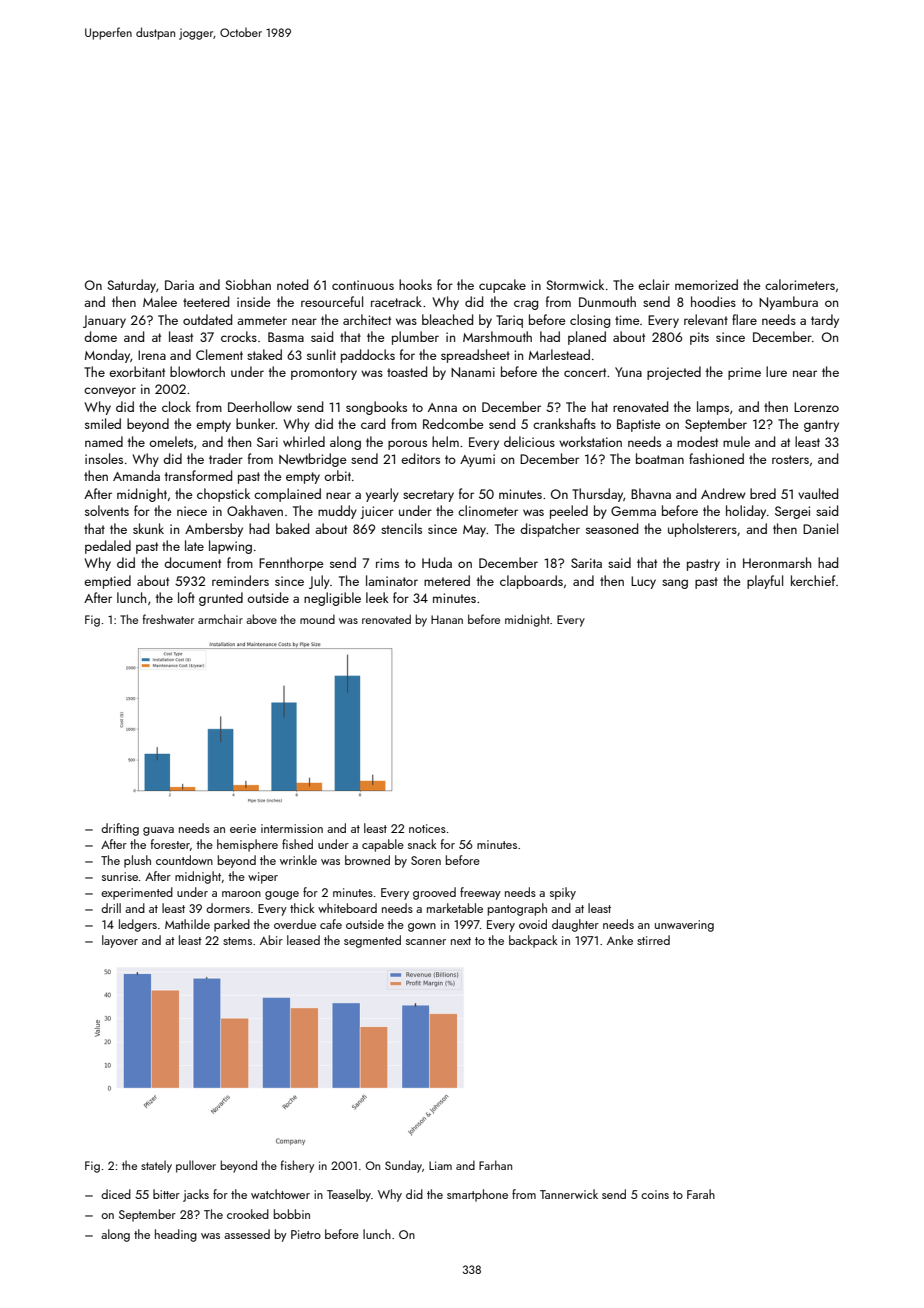 This screenshot has width=924, height=1308. What do you see at coordinates (306, 1234) in the screenshot?
I see `Pietro` at bounding box center [306, 1234].
